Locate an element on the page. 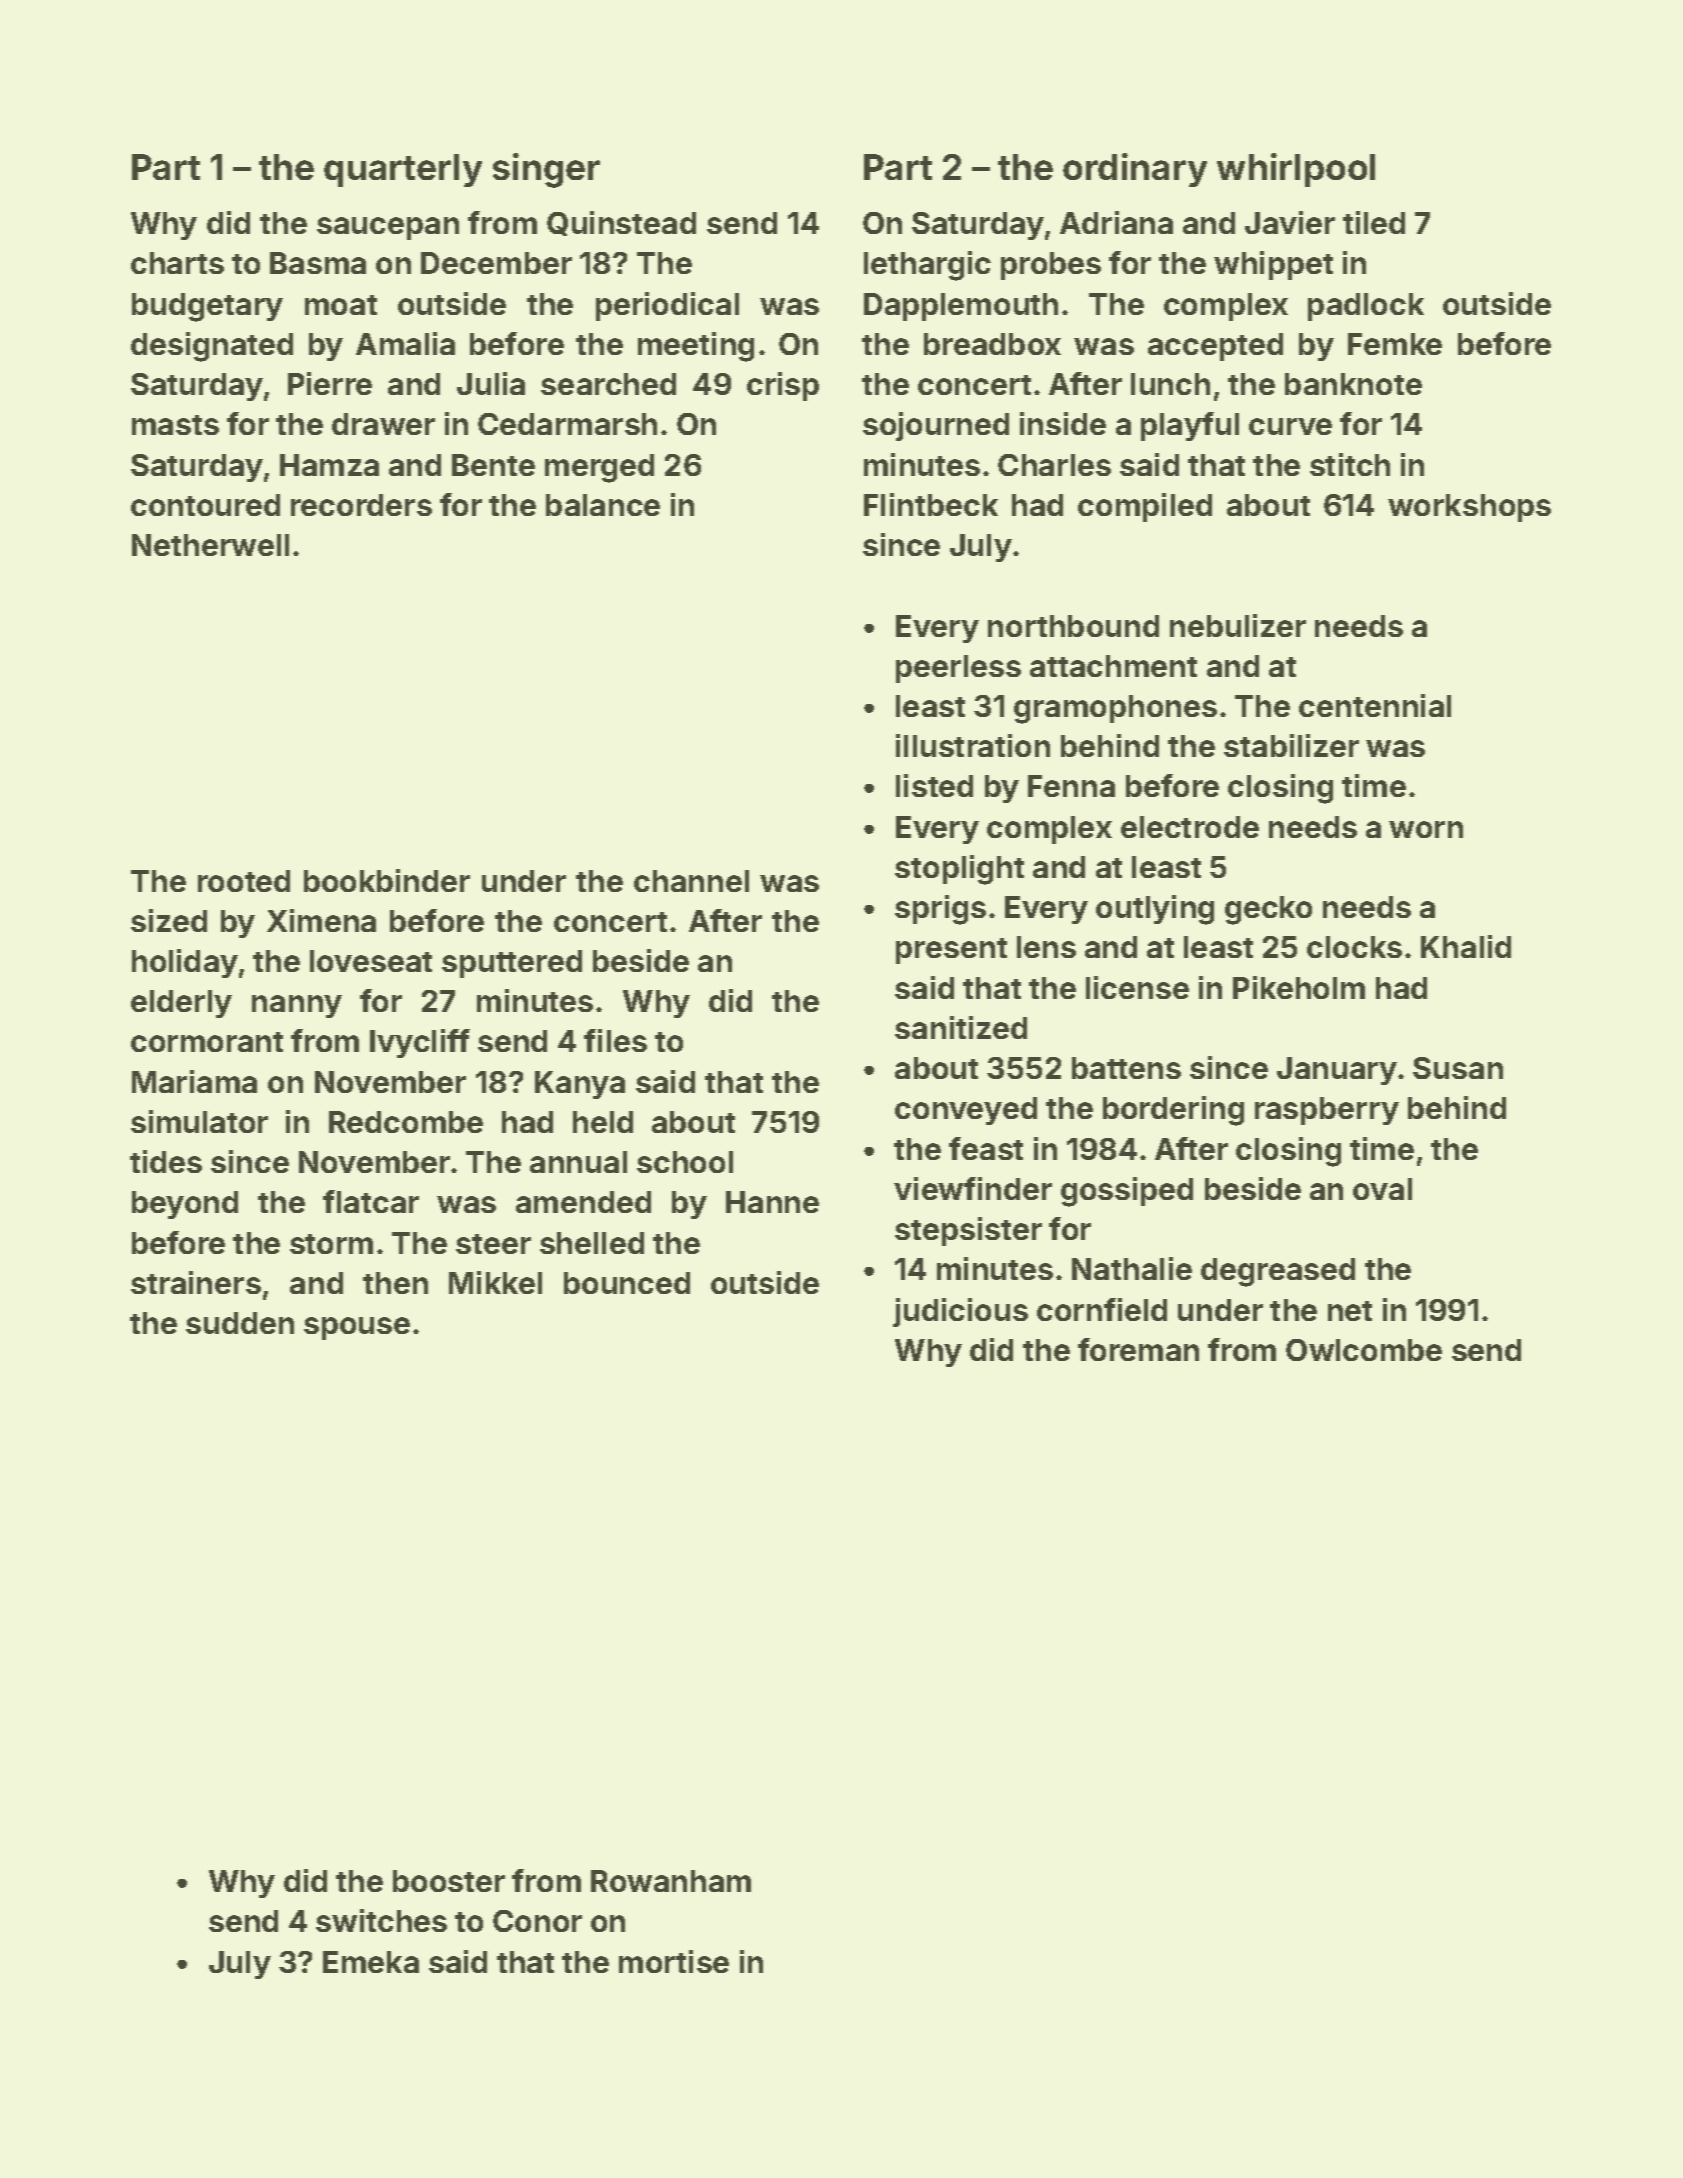 The width and height of the image is (1683, 2178). curve is located at coordinates (1290, 426).
